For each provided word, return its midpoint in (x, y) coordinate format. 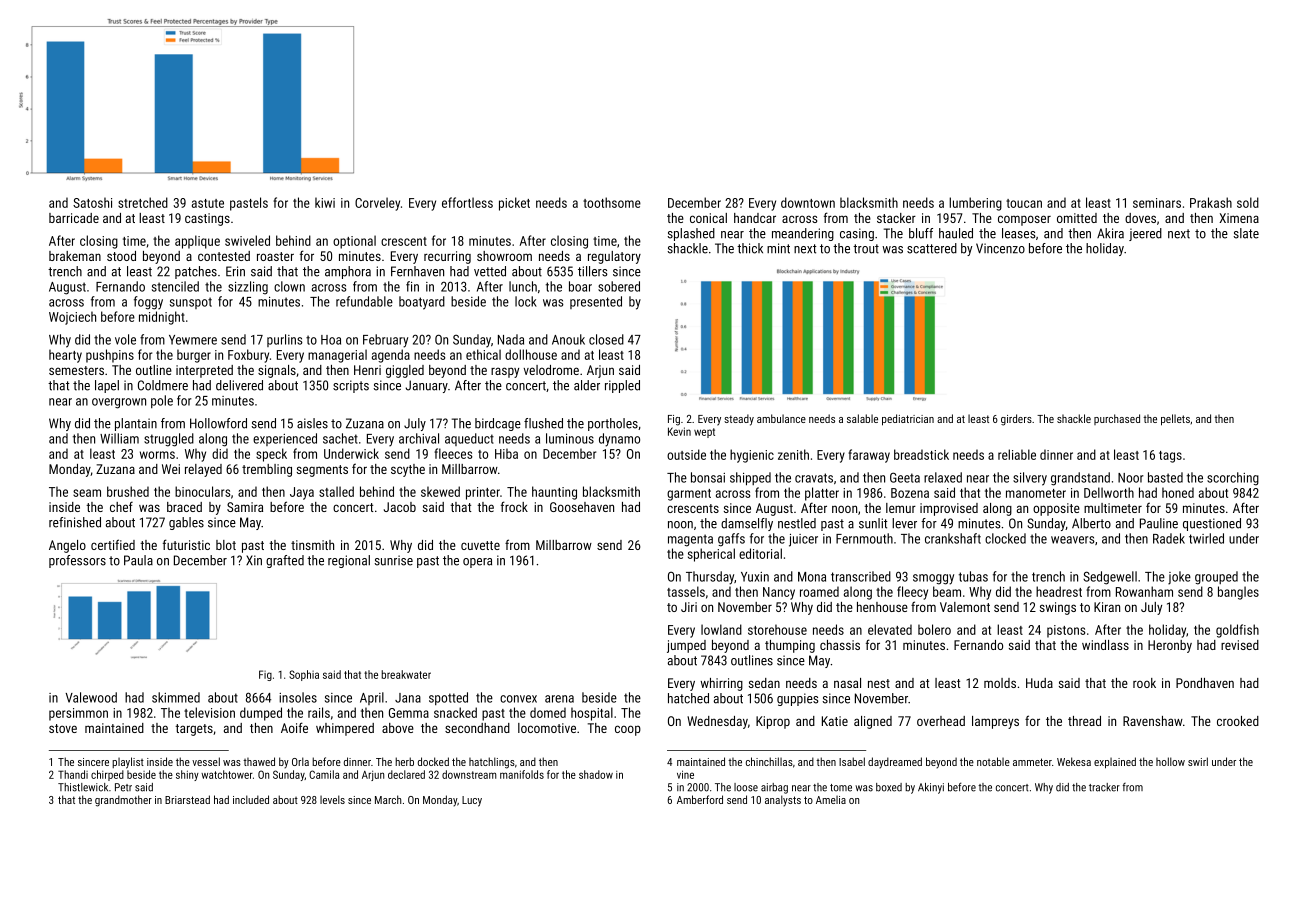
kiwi (325, 202)
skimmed (176, 697)
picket (514, 204)
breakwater (406, 674)
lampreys (995, 722)
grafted (285, 561)
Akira (1110, 233)
